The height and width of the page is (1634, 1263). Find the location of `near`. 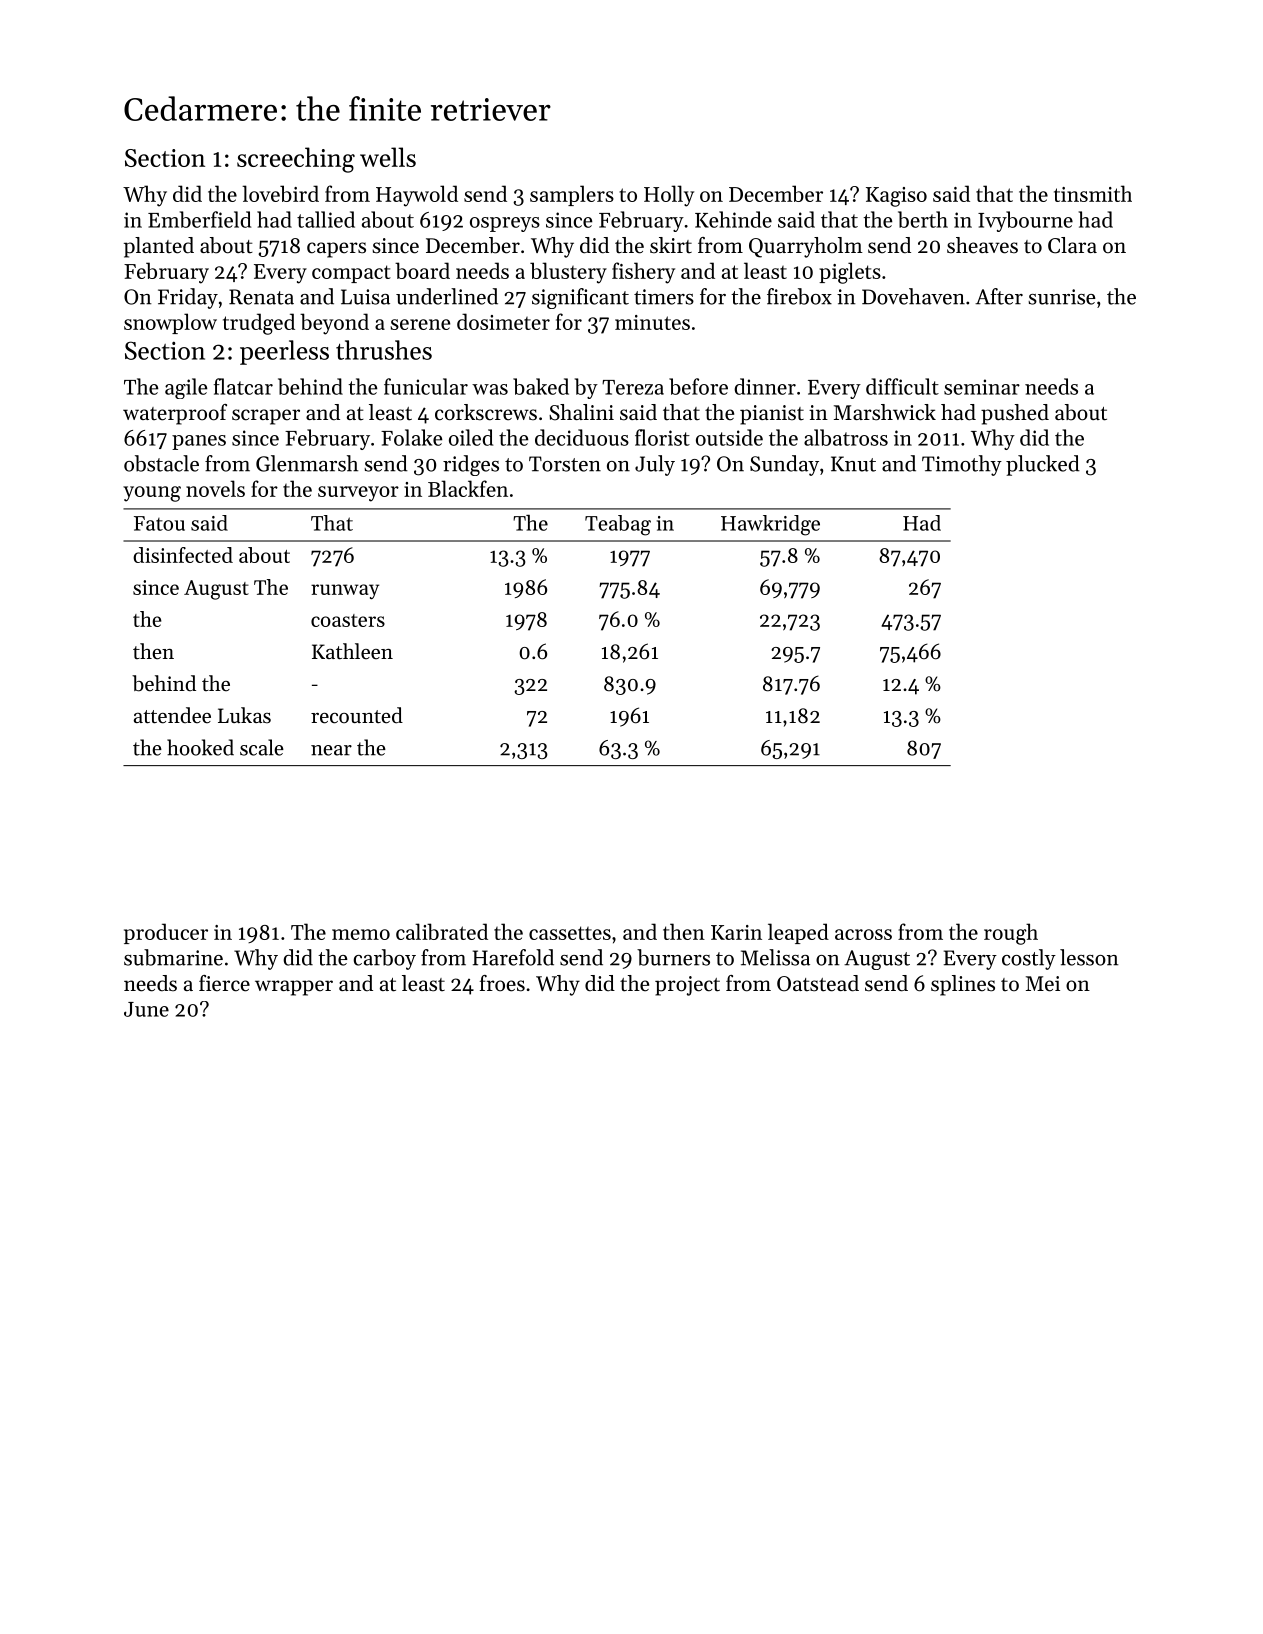

near is located at coordinates (331, 750).
